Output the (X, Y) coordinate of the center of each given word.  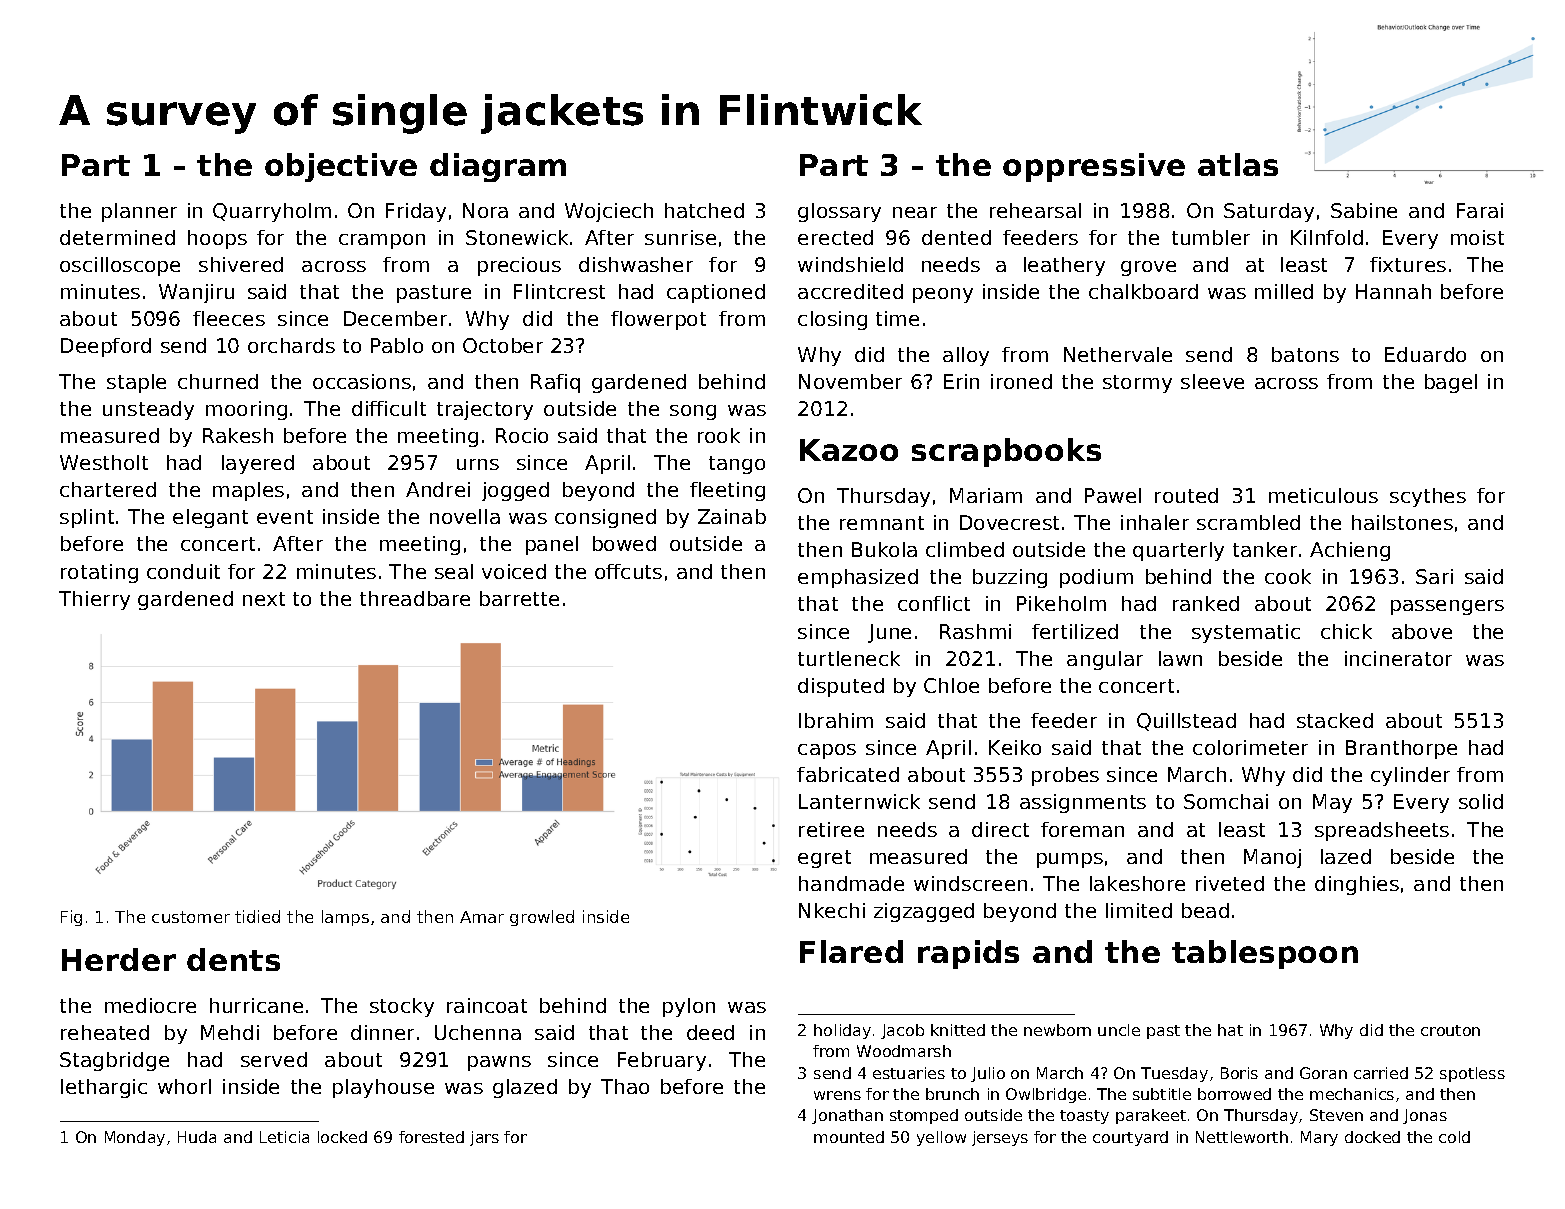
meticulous (1323, 495)
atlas (1238, 164)
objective (341, 167)
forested (431, 1137)
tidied (257, 916)
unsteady (148, 410)
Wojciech (609, 212)
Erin (961, 381)
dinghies (1357, 885)
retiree (831, 829)
